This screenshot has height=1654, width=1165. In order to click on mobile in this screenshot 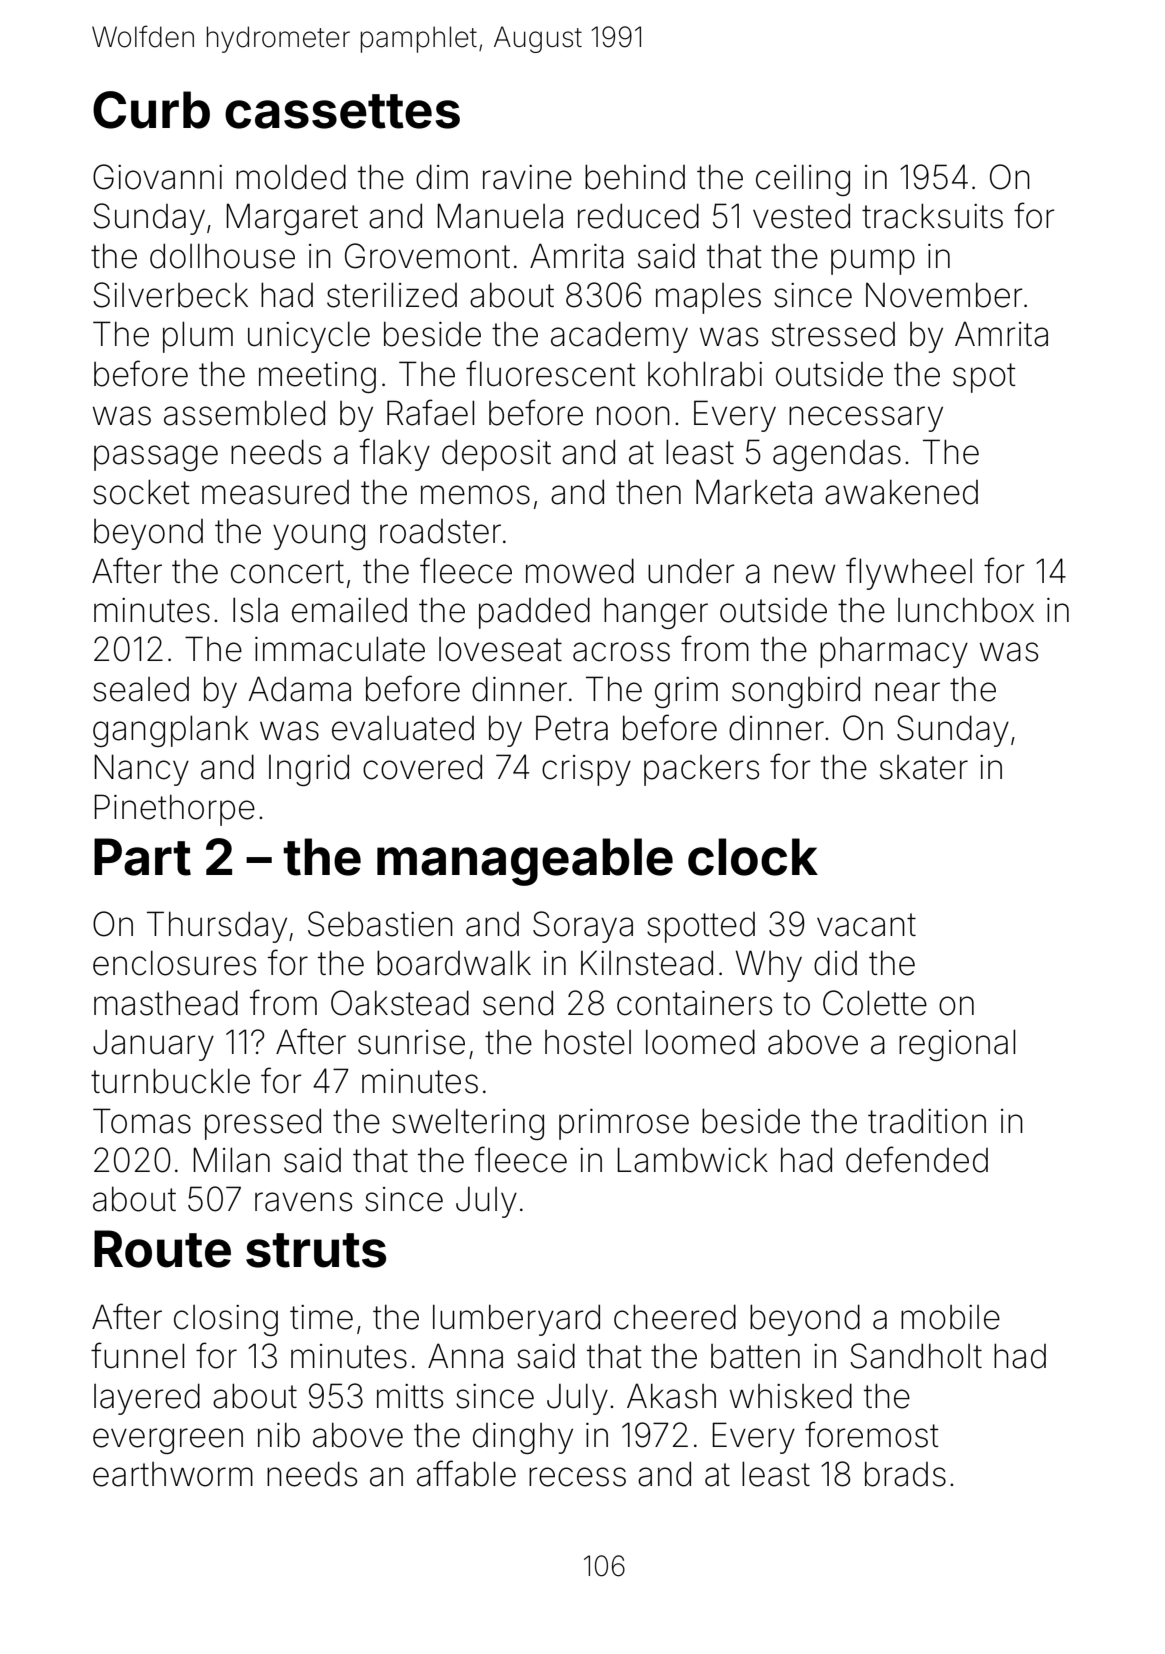, I will do `click(950, 1317)`.
